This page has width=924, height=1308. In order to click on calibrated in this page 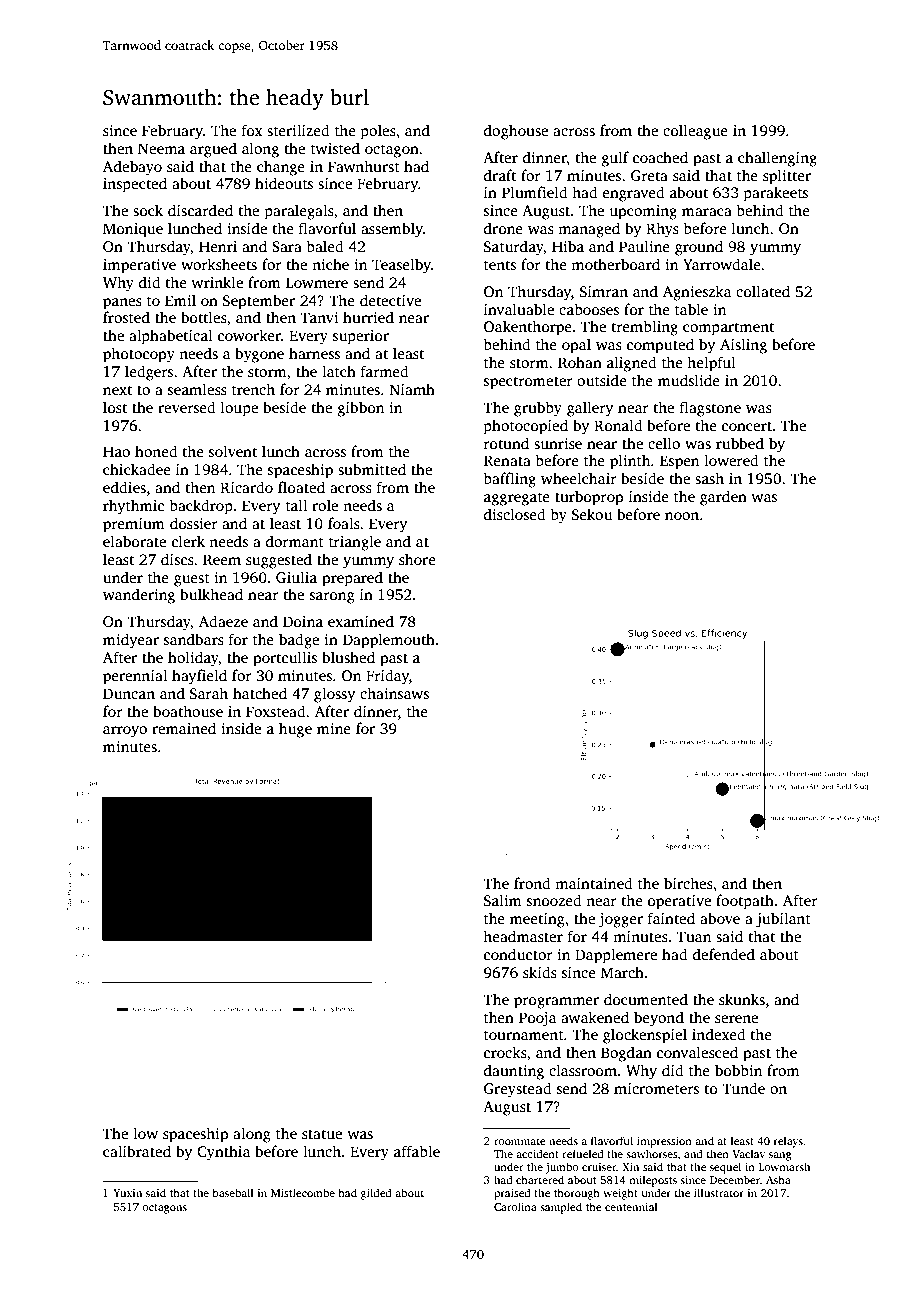, I will do `click(137, 1151)`.
